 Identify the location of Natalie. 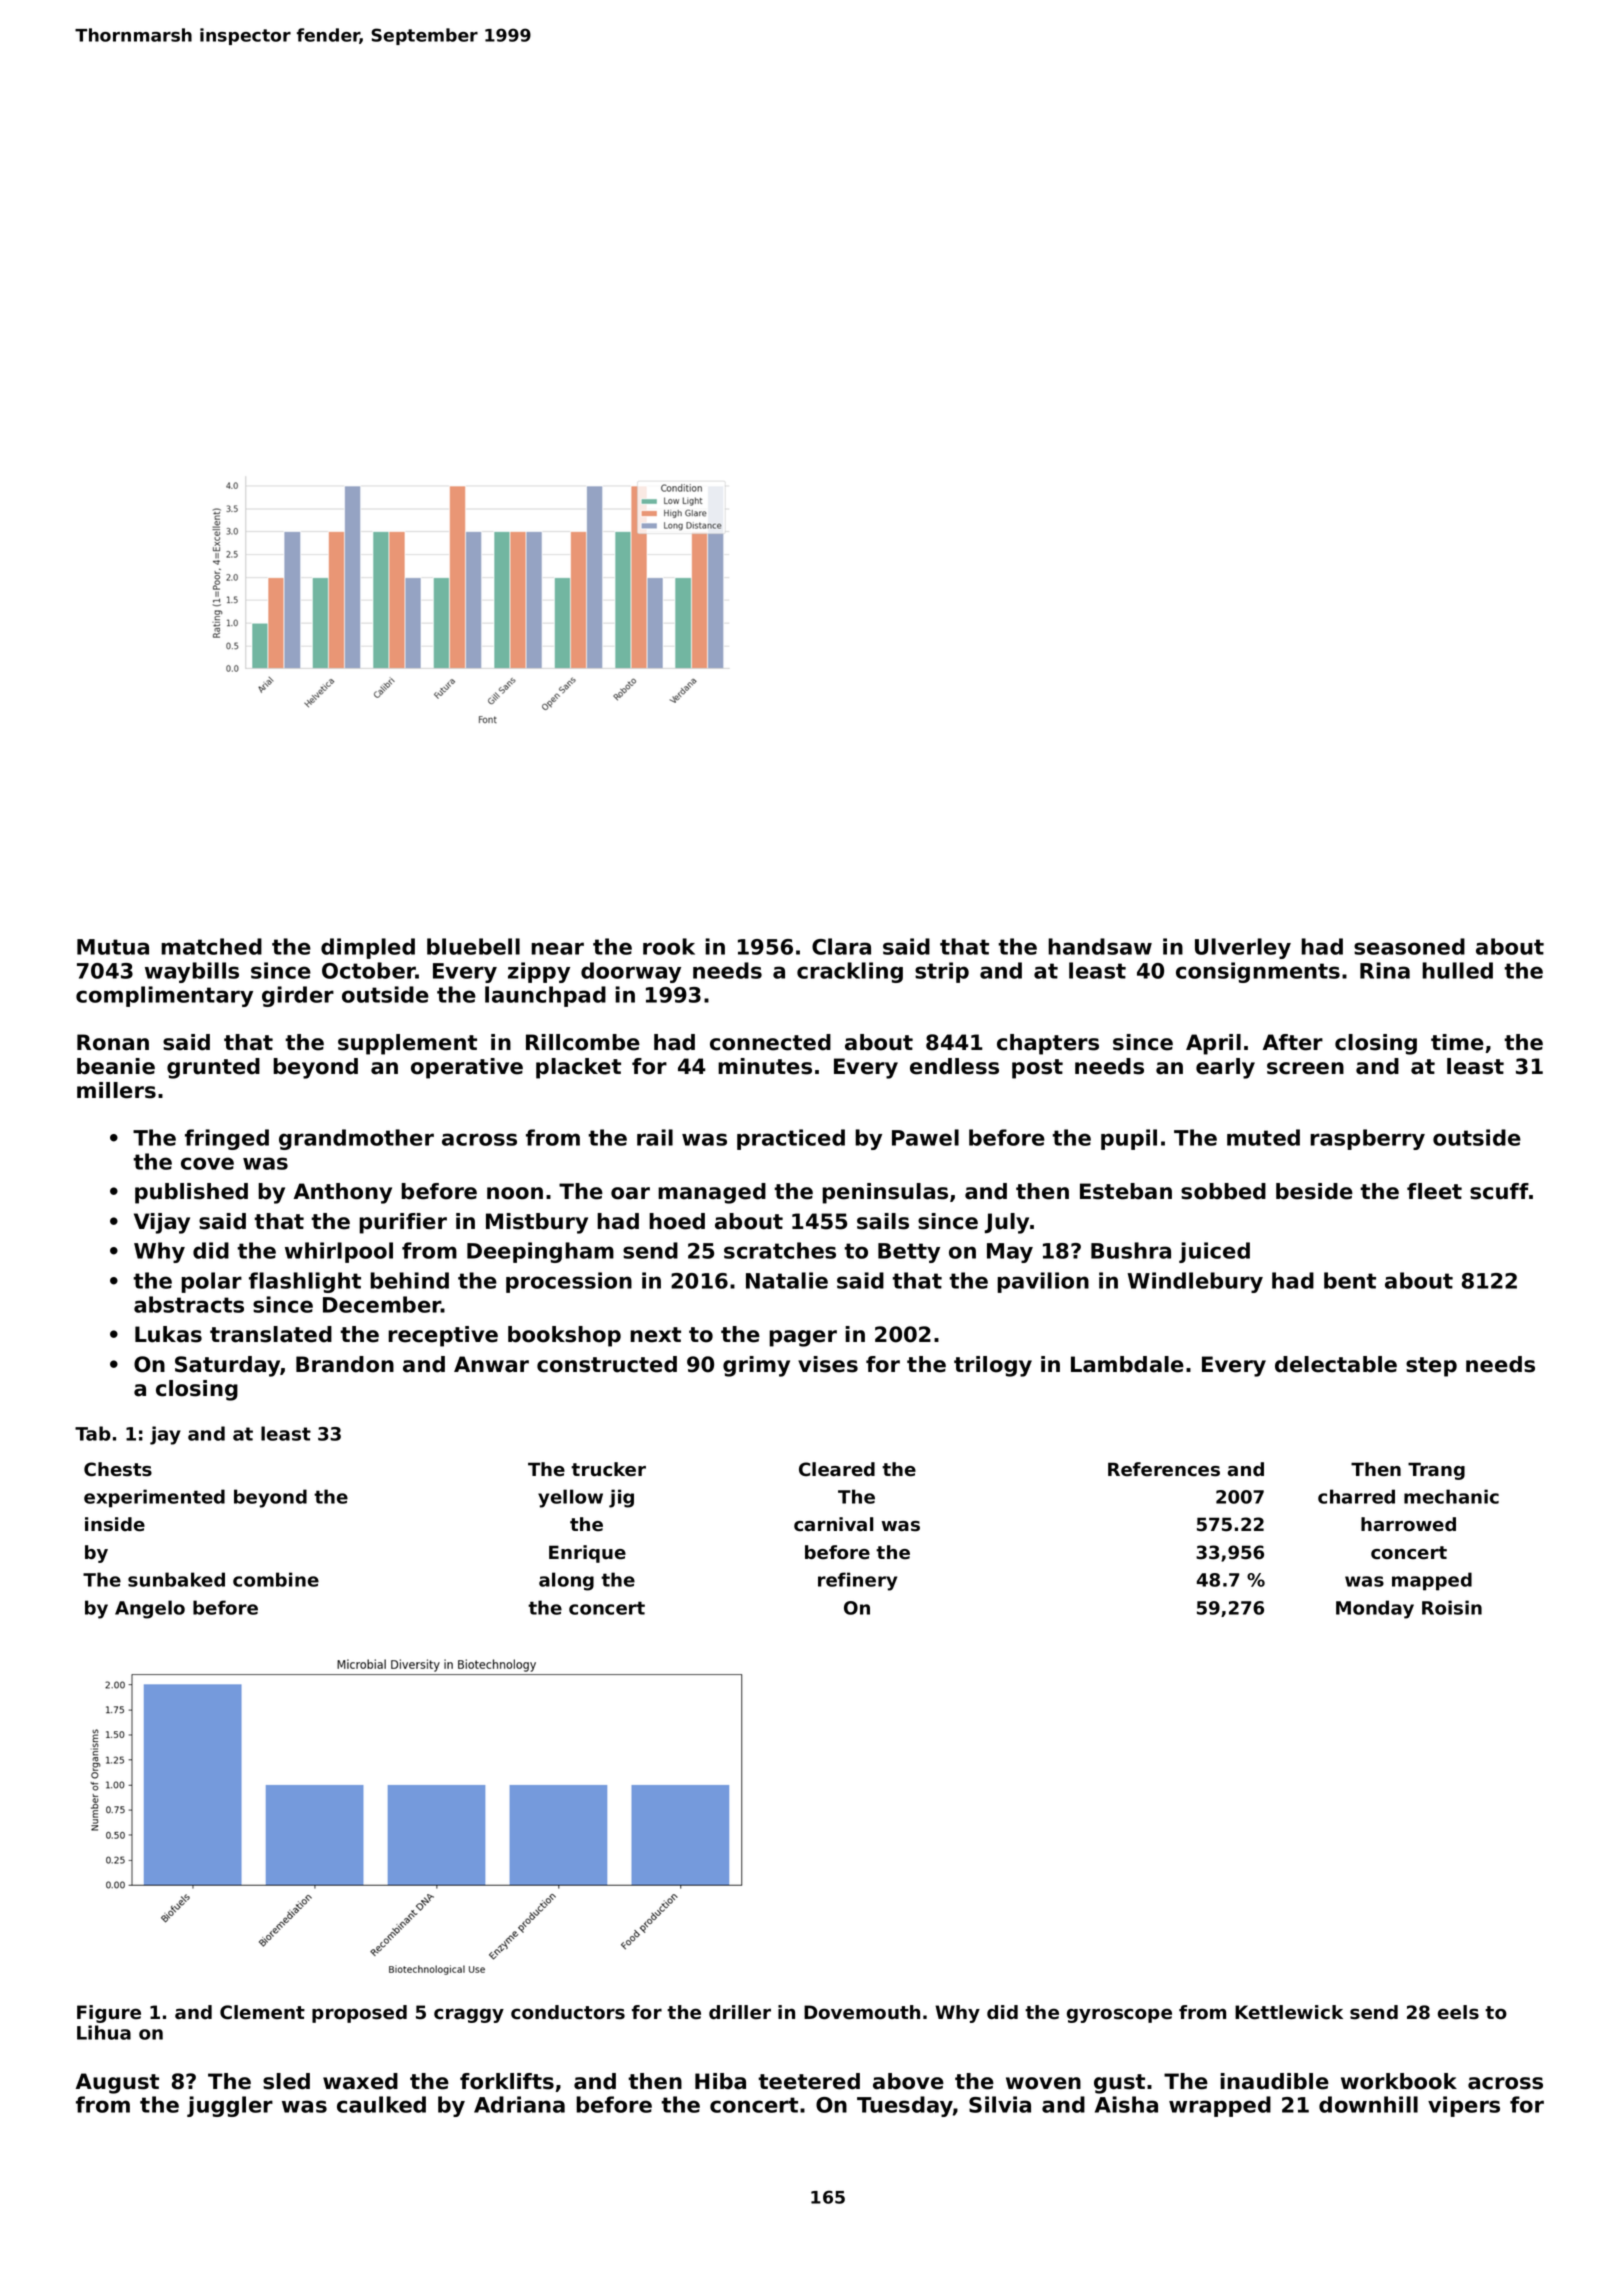
(787, 1280).
